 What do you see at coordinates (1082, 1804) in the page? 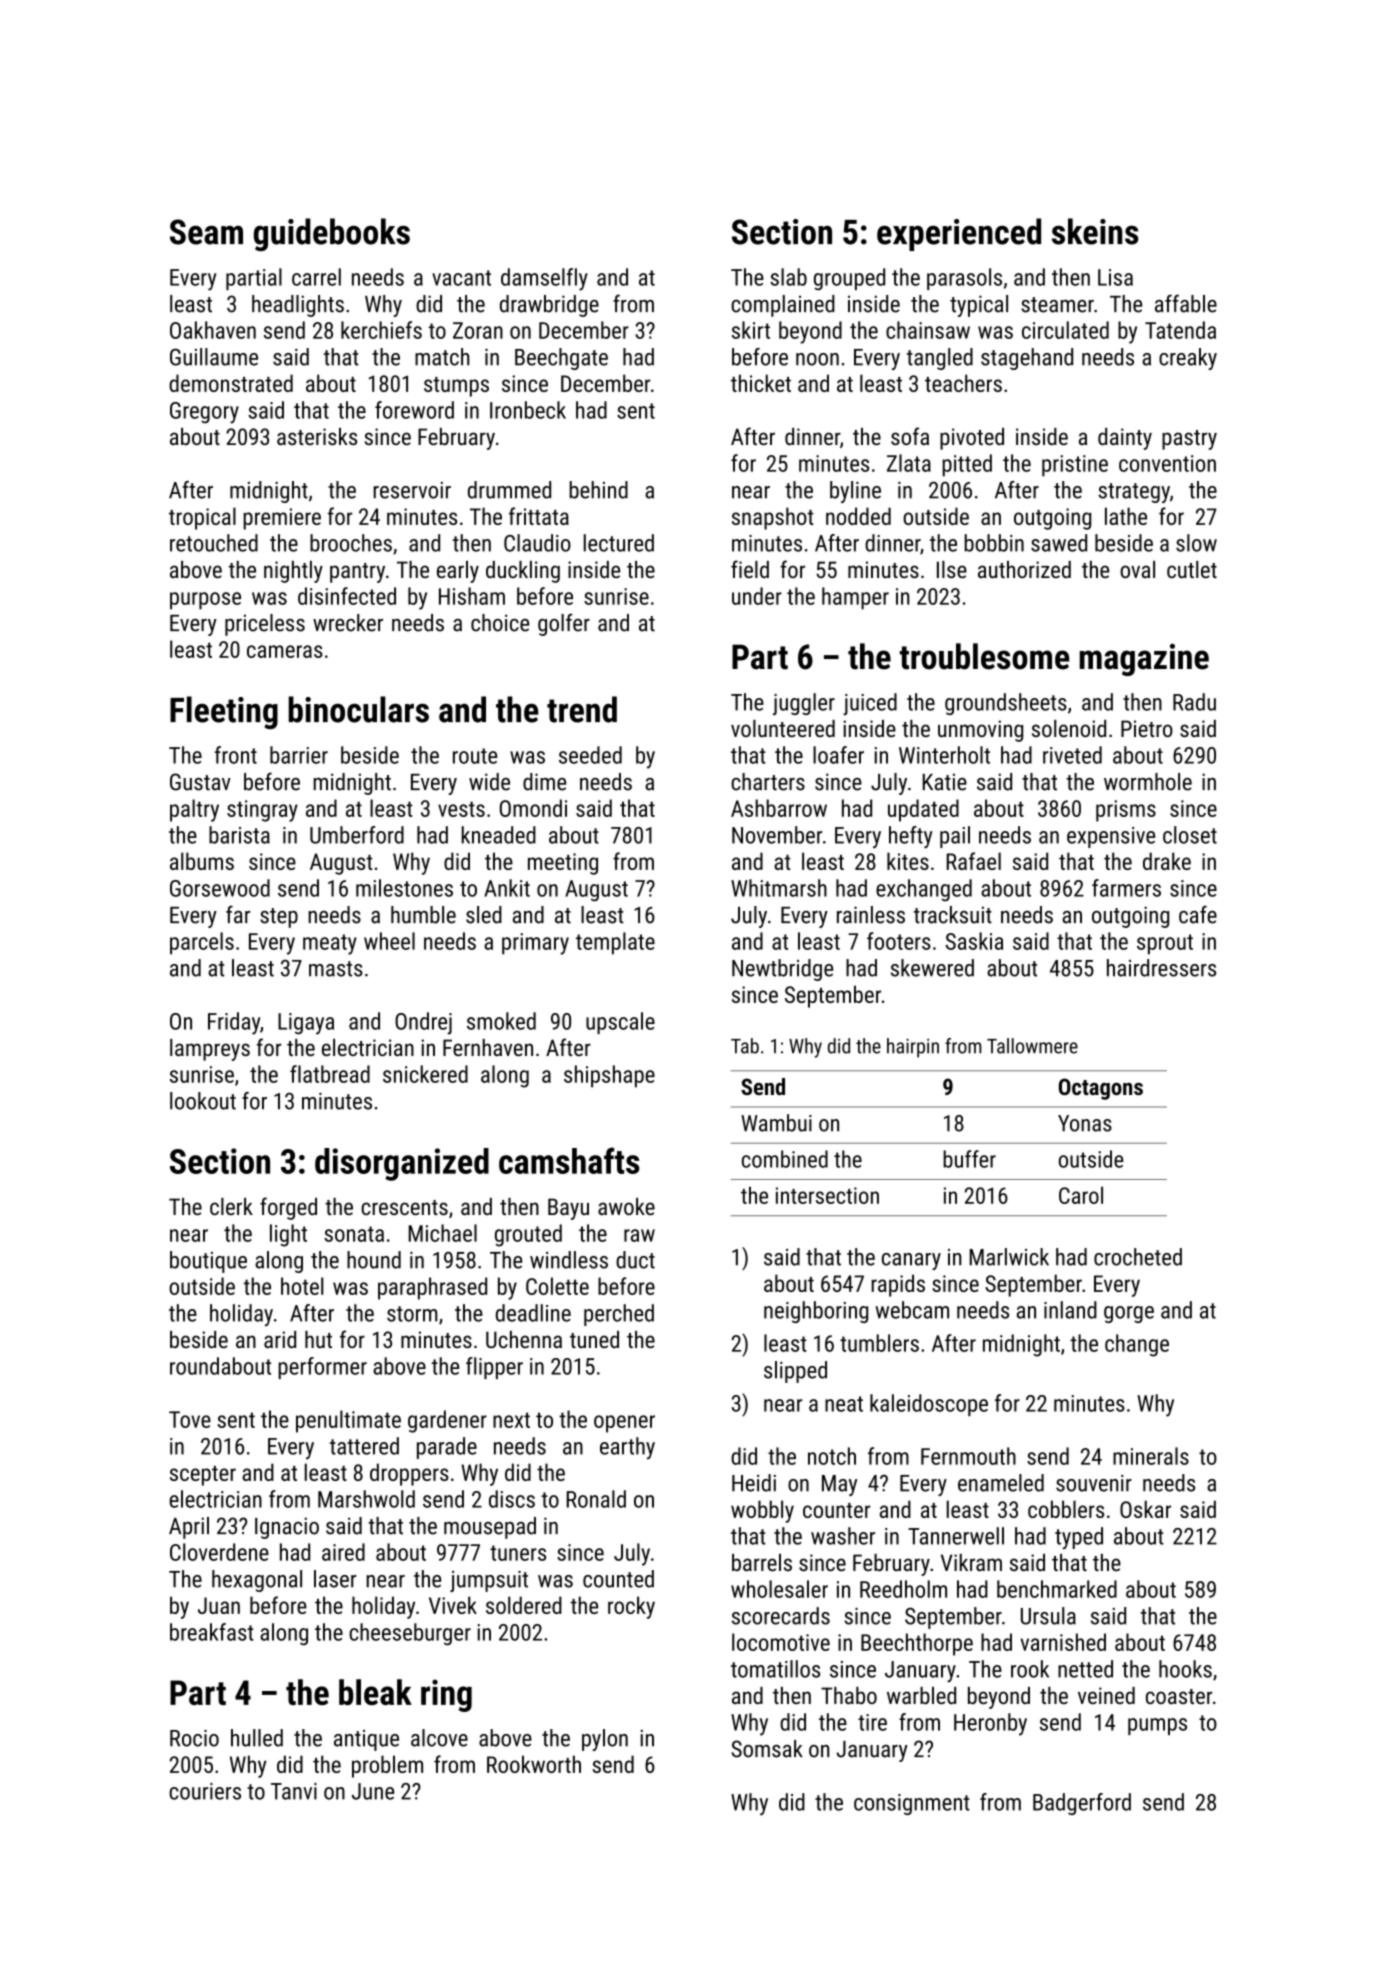
I see `Badgerford` at bounding box center [1082, 1804].
